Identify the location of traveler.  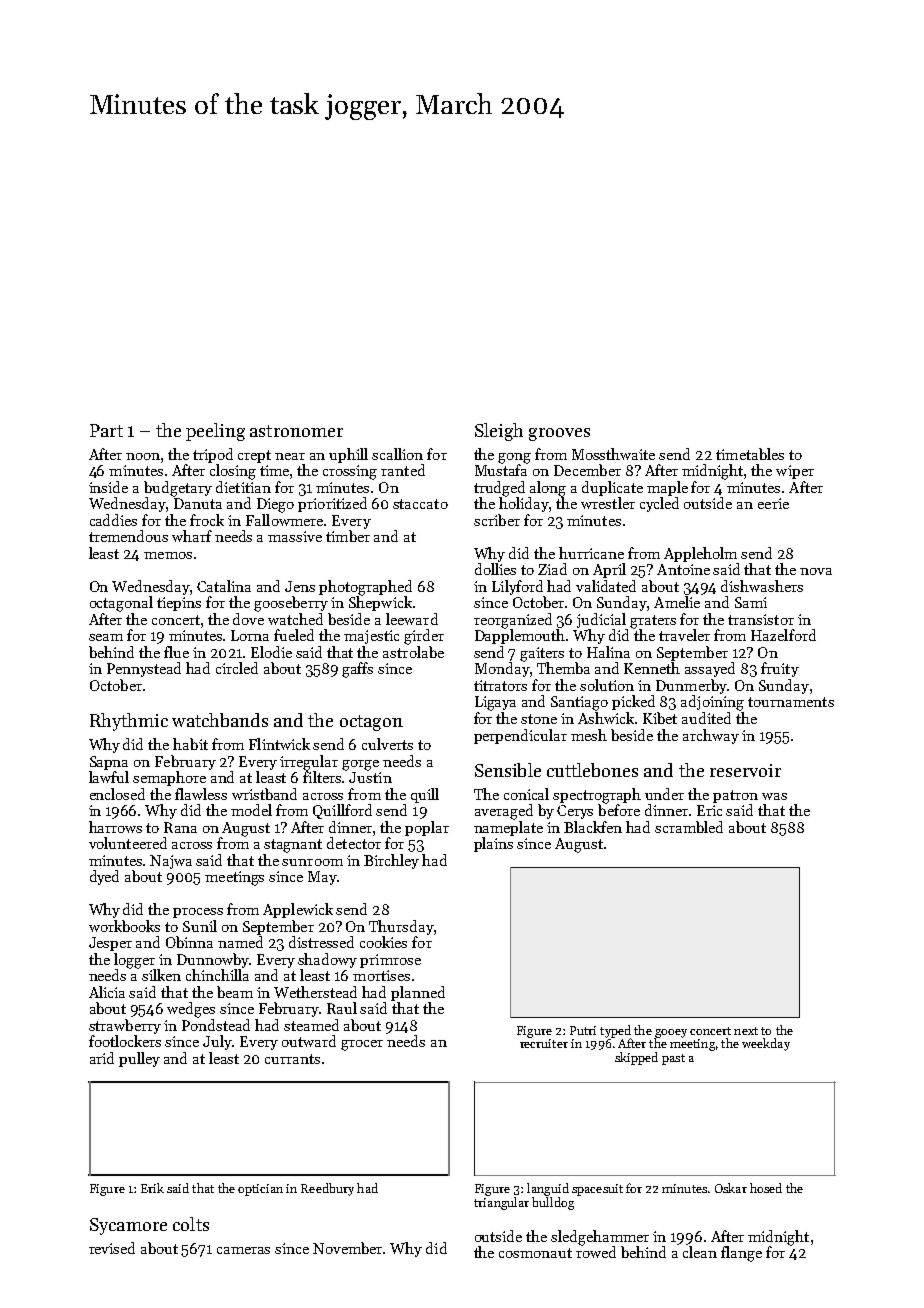
(684, 635).
